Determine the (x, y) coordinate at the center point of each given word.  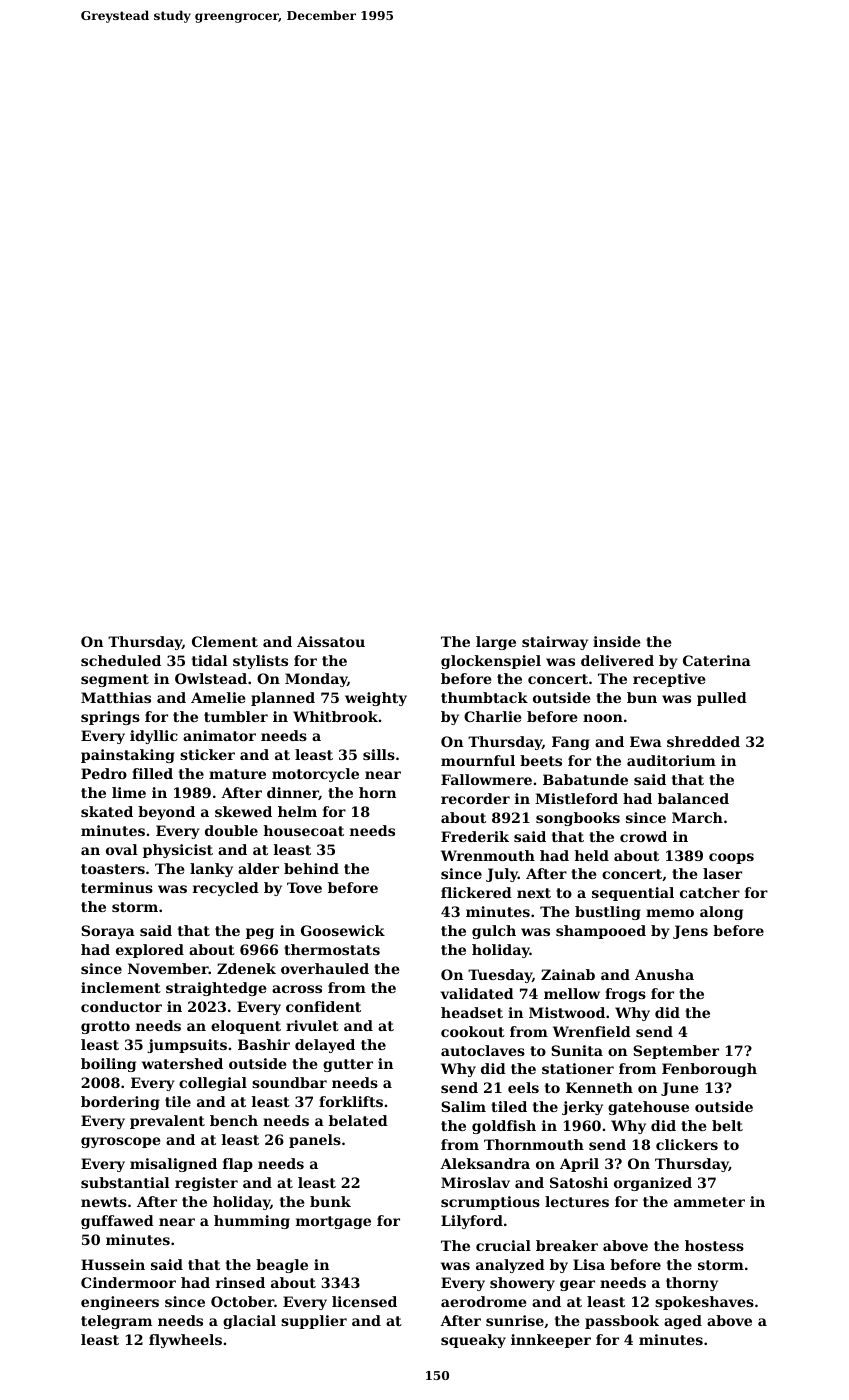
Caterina (717, 660)
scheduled (121, 660)
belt (727, 1125)
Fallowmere (486, 779)
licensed (364, 1301)
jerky (582, 1108)
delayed (325, 1046)
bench (234, 1120)
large (496, 643)
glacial (249, 1322)
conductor (121, 1006)
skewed (243, 811)
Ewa (646, 741)
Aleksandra (485, 1163)
